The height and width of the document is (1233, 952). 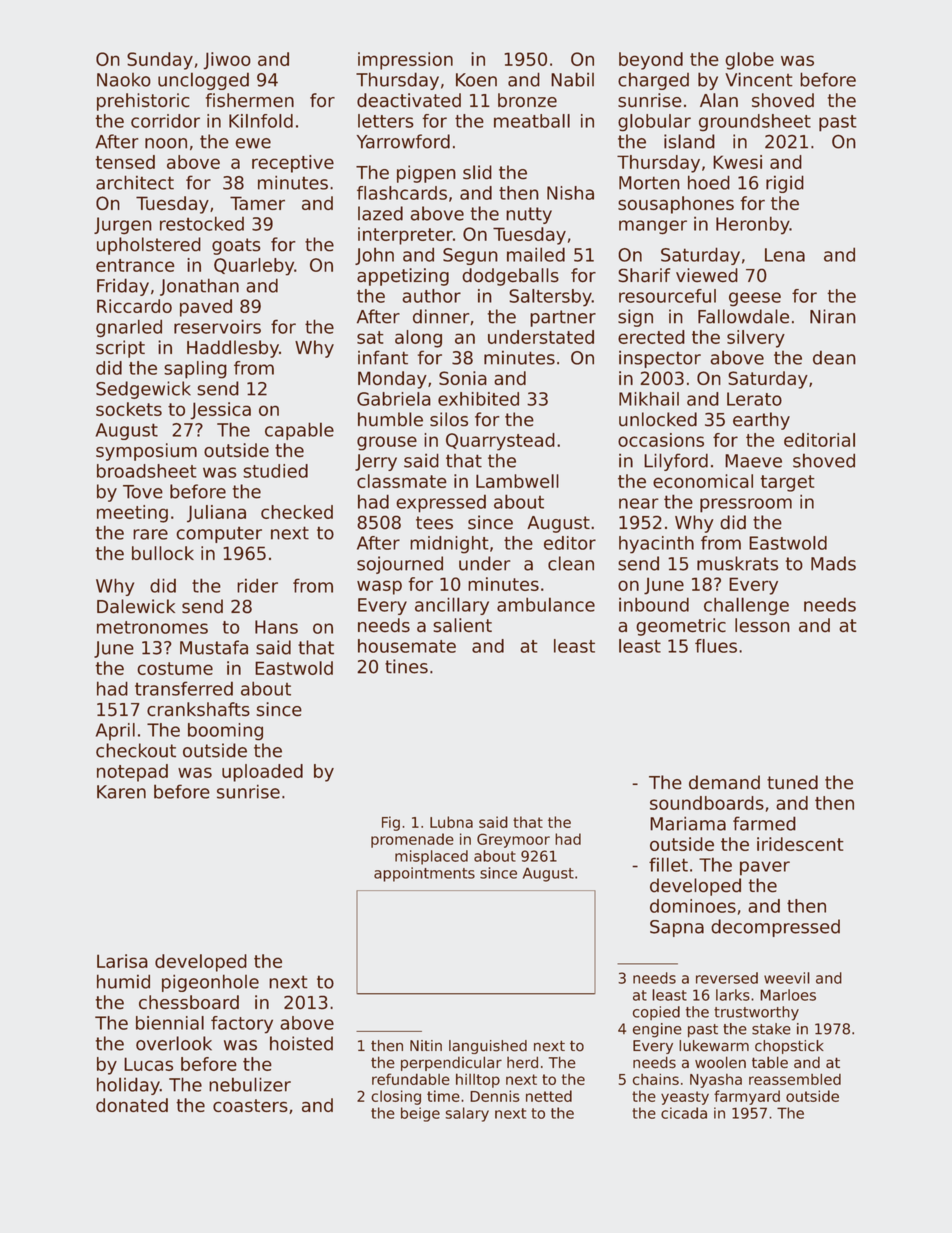 I want to click on crankshafts, so click(x=198, y=709).
